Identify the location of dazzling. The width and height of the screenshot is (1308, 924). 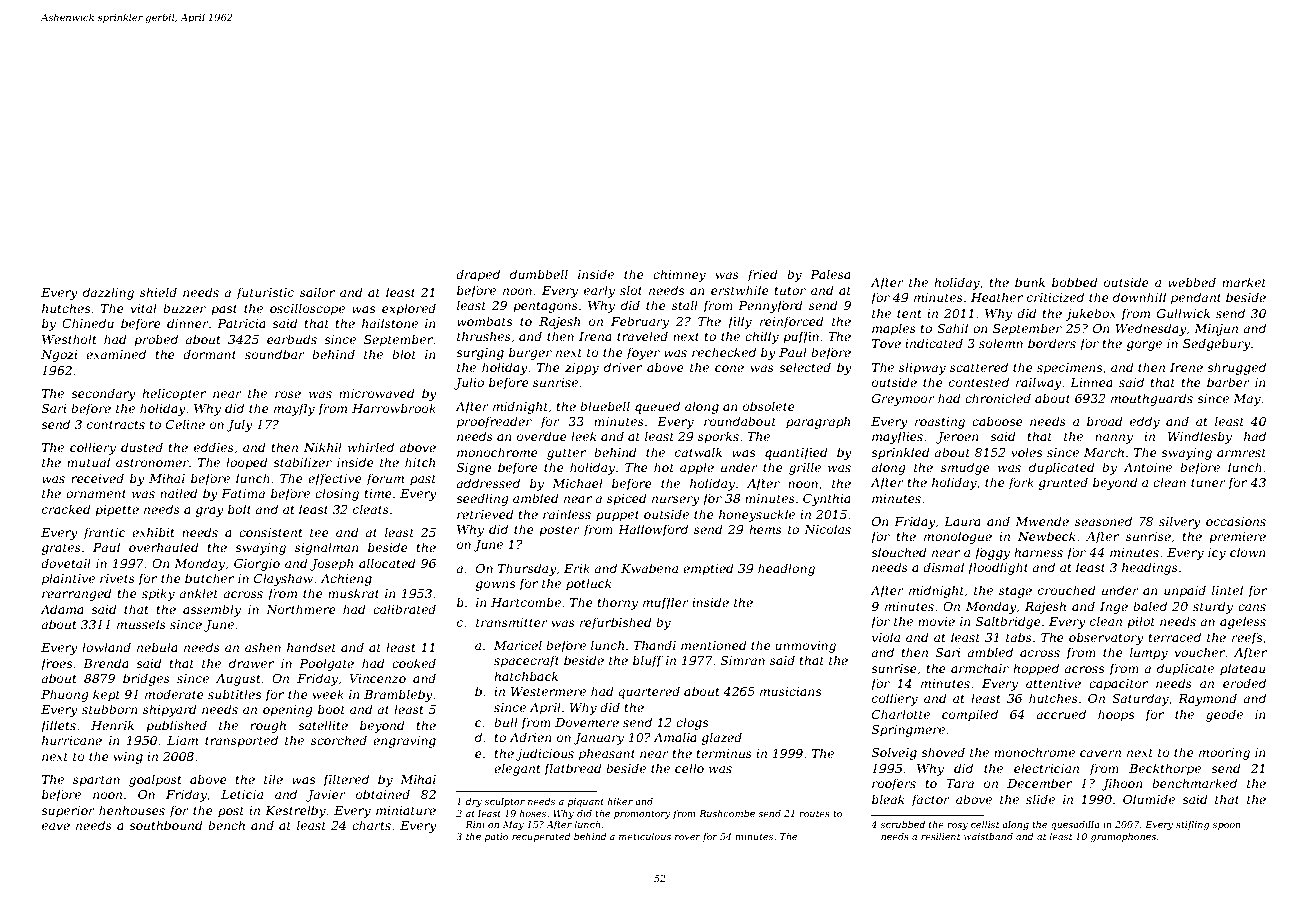
(108, 293).
